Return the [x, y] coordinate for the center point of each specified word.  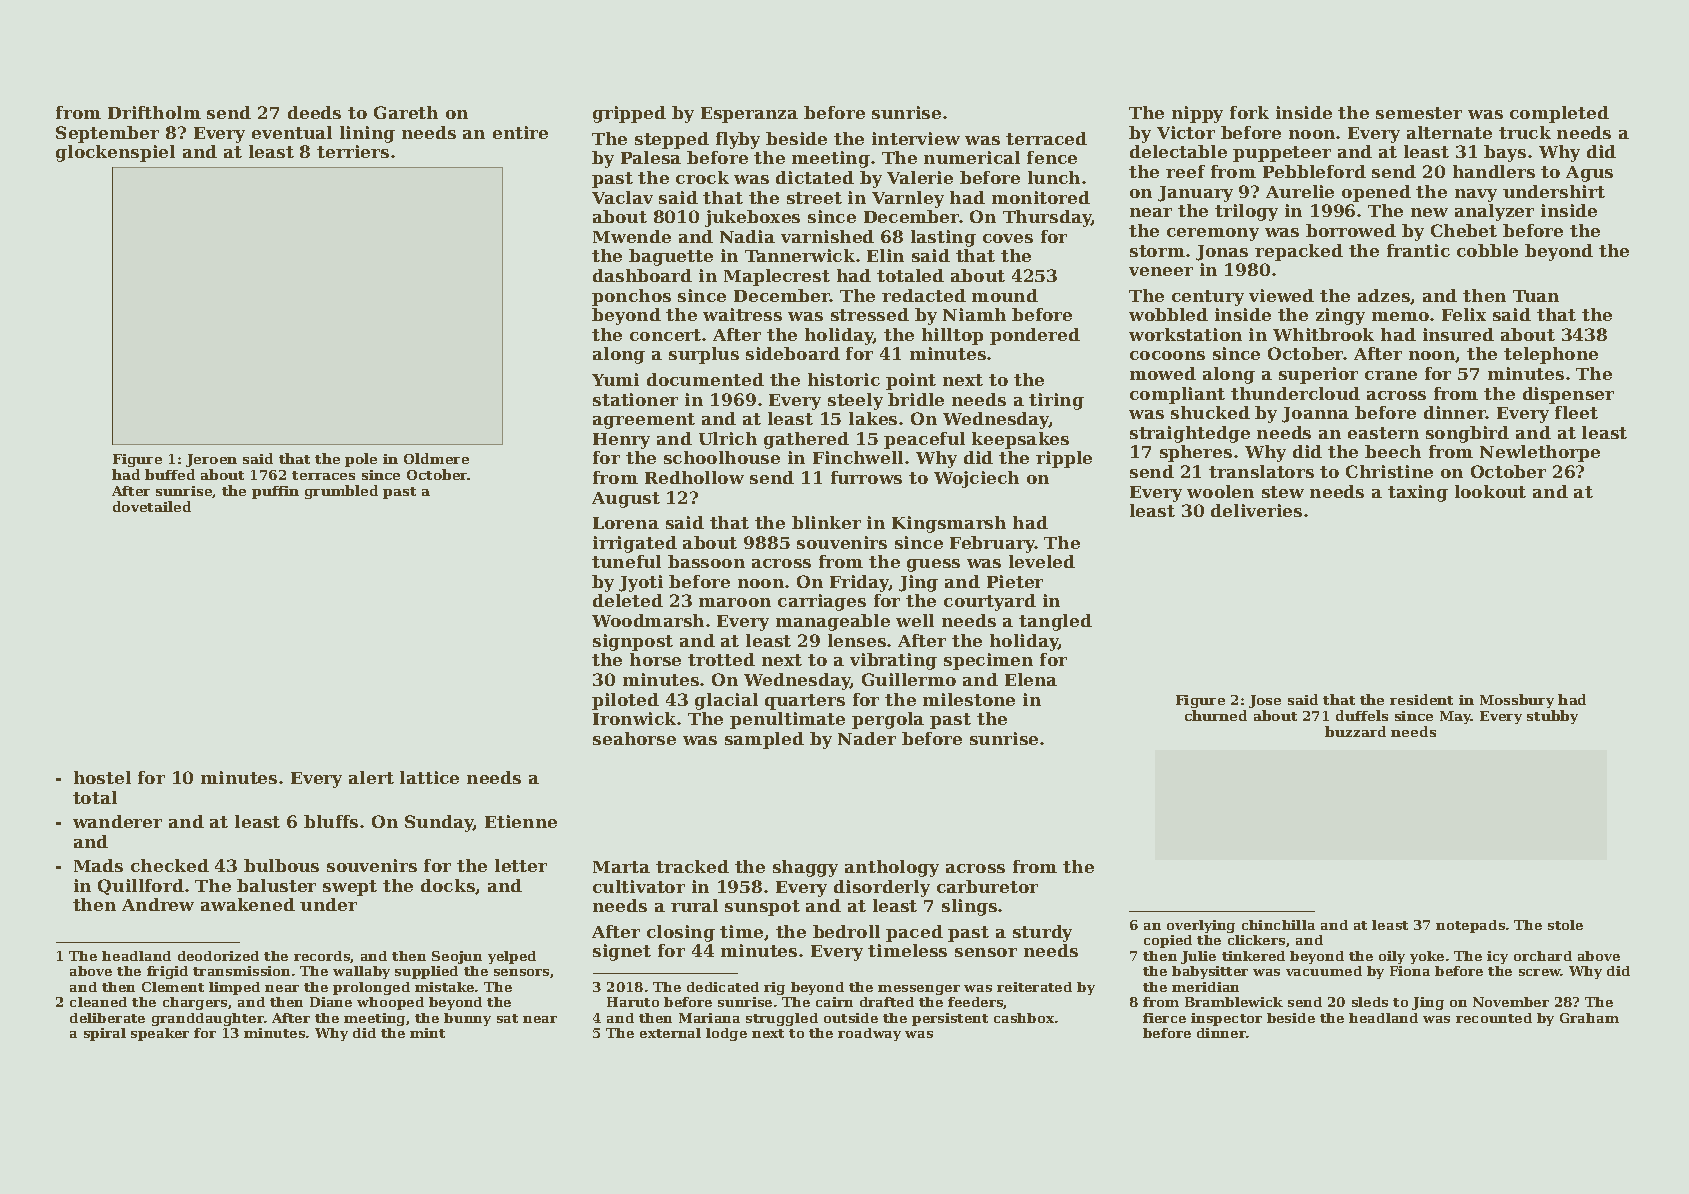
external [670, 1033]
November [1511, 1002]
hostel [102, 777]
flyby [738, 140]
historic [844, 379]
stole [1565, 925]
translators [1261, 471]
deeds [314, 112]
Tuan [1536, 296]
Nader [867, 738]
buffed [170, 474]
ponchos [631, 297]
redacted [924, 295]
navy [1476, 195]
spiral [105, 1034]
